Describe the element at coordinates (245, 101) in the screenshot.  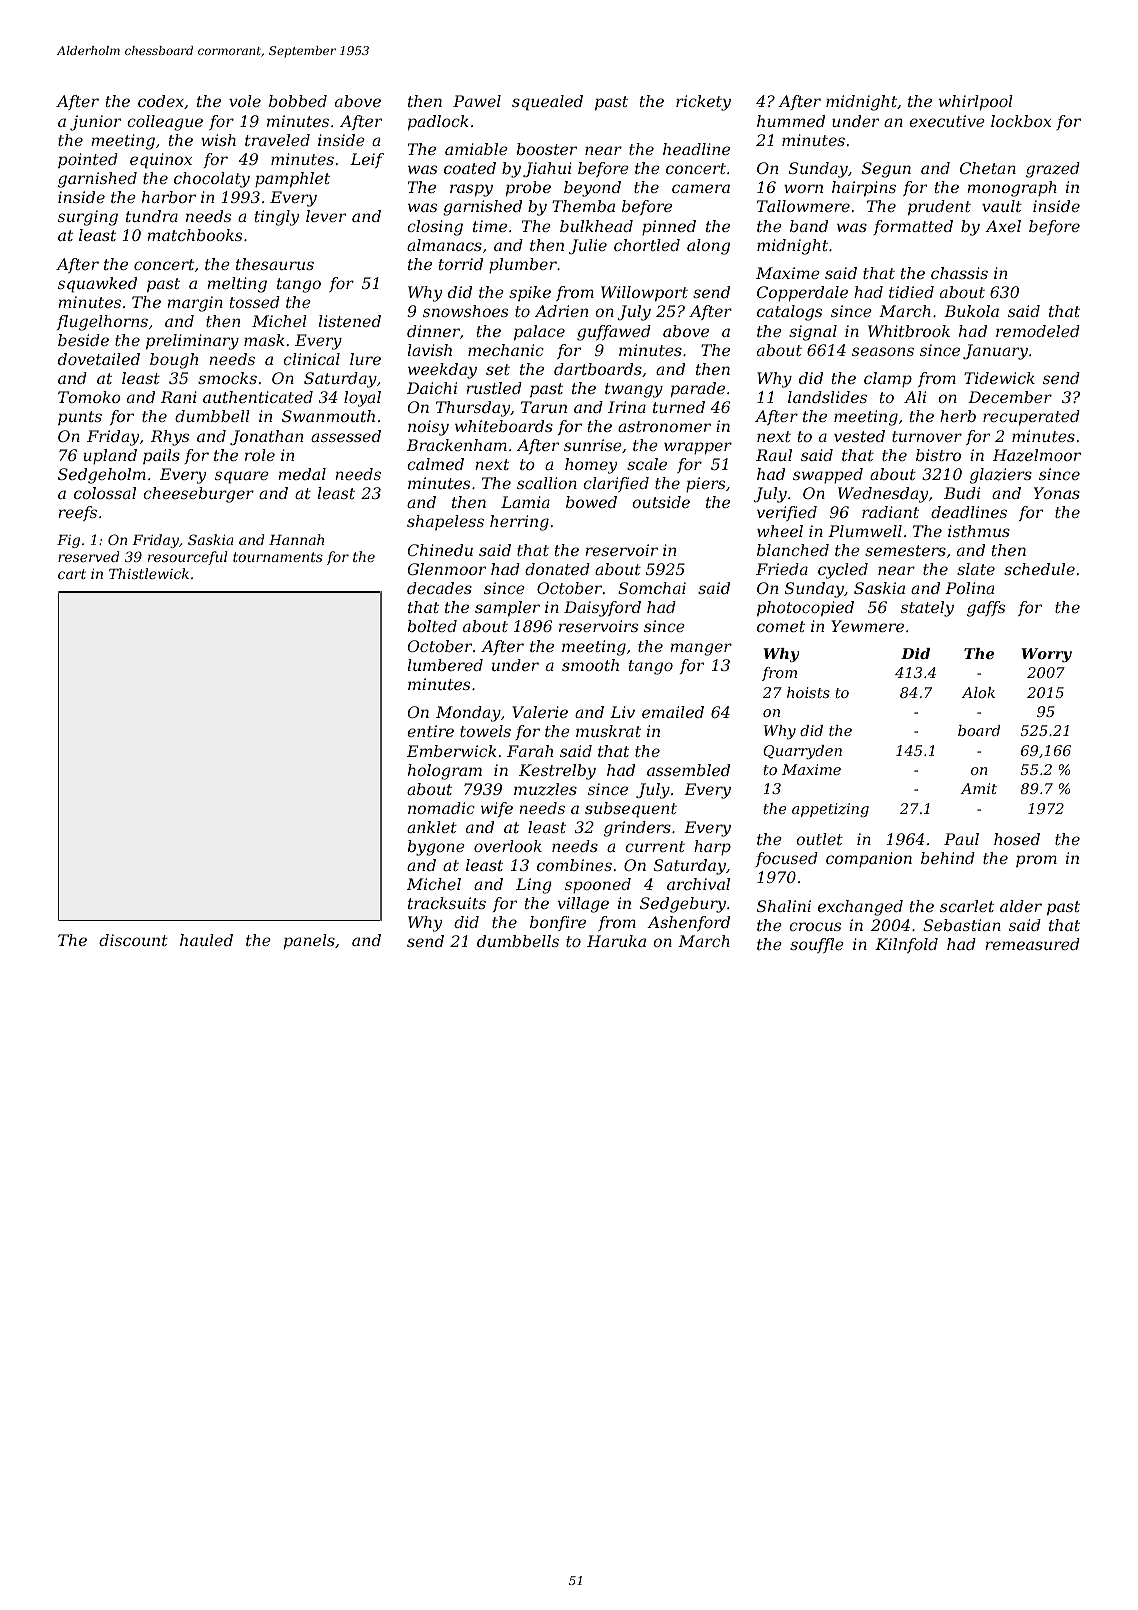
I see `vole` at that location.
